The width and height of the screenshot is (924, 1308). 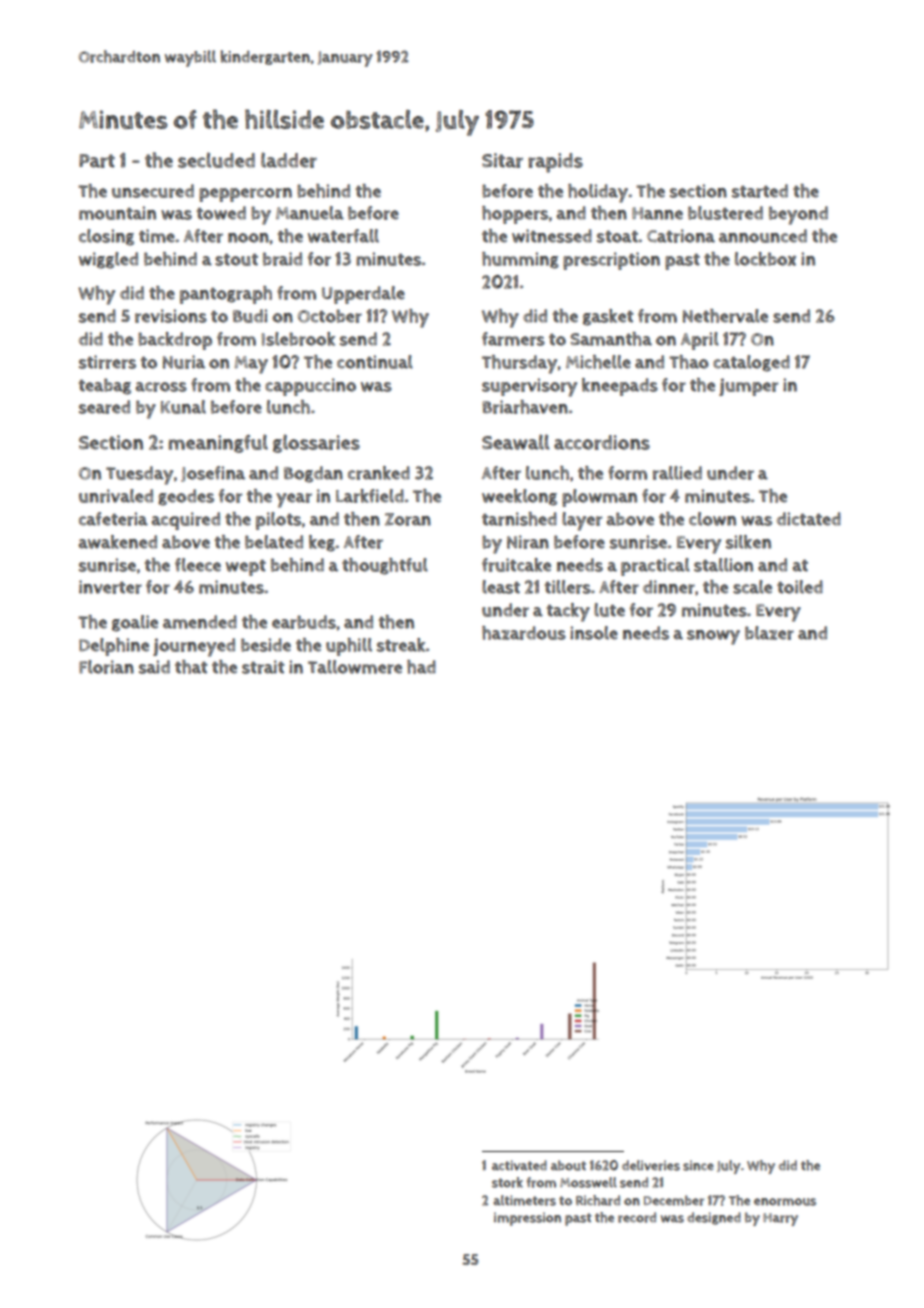 I want to click on jumper, so click(x=748, y=387).
